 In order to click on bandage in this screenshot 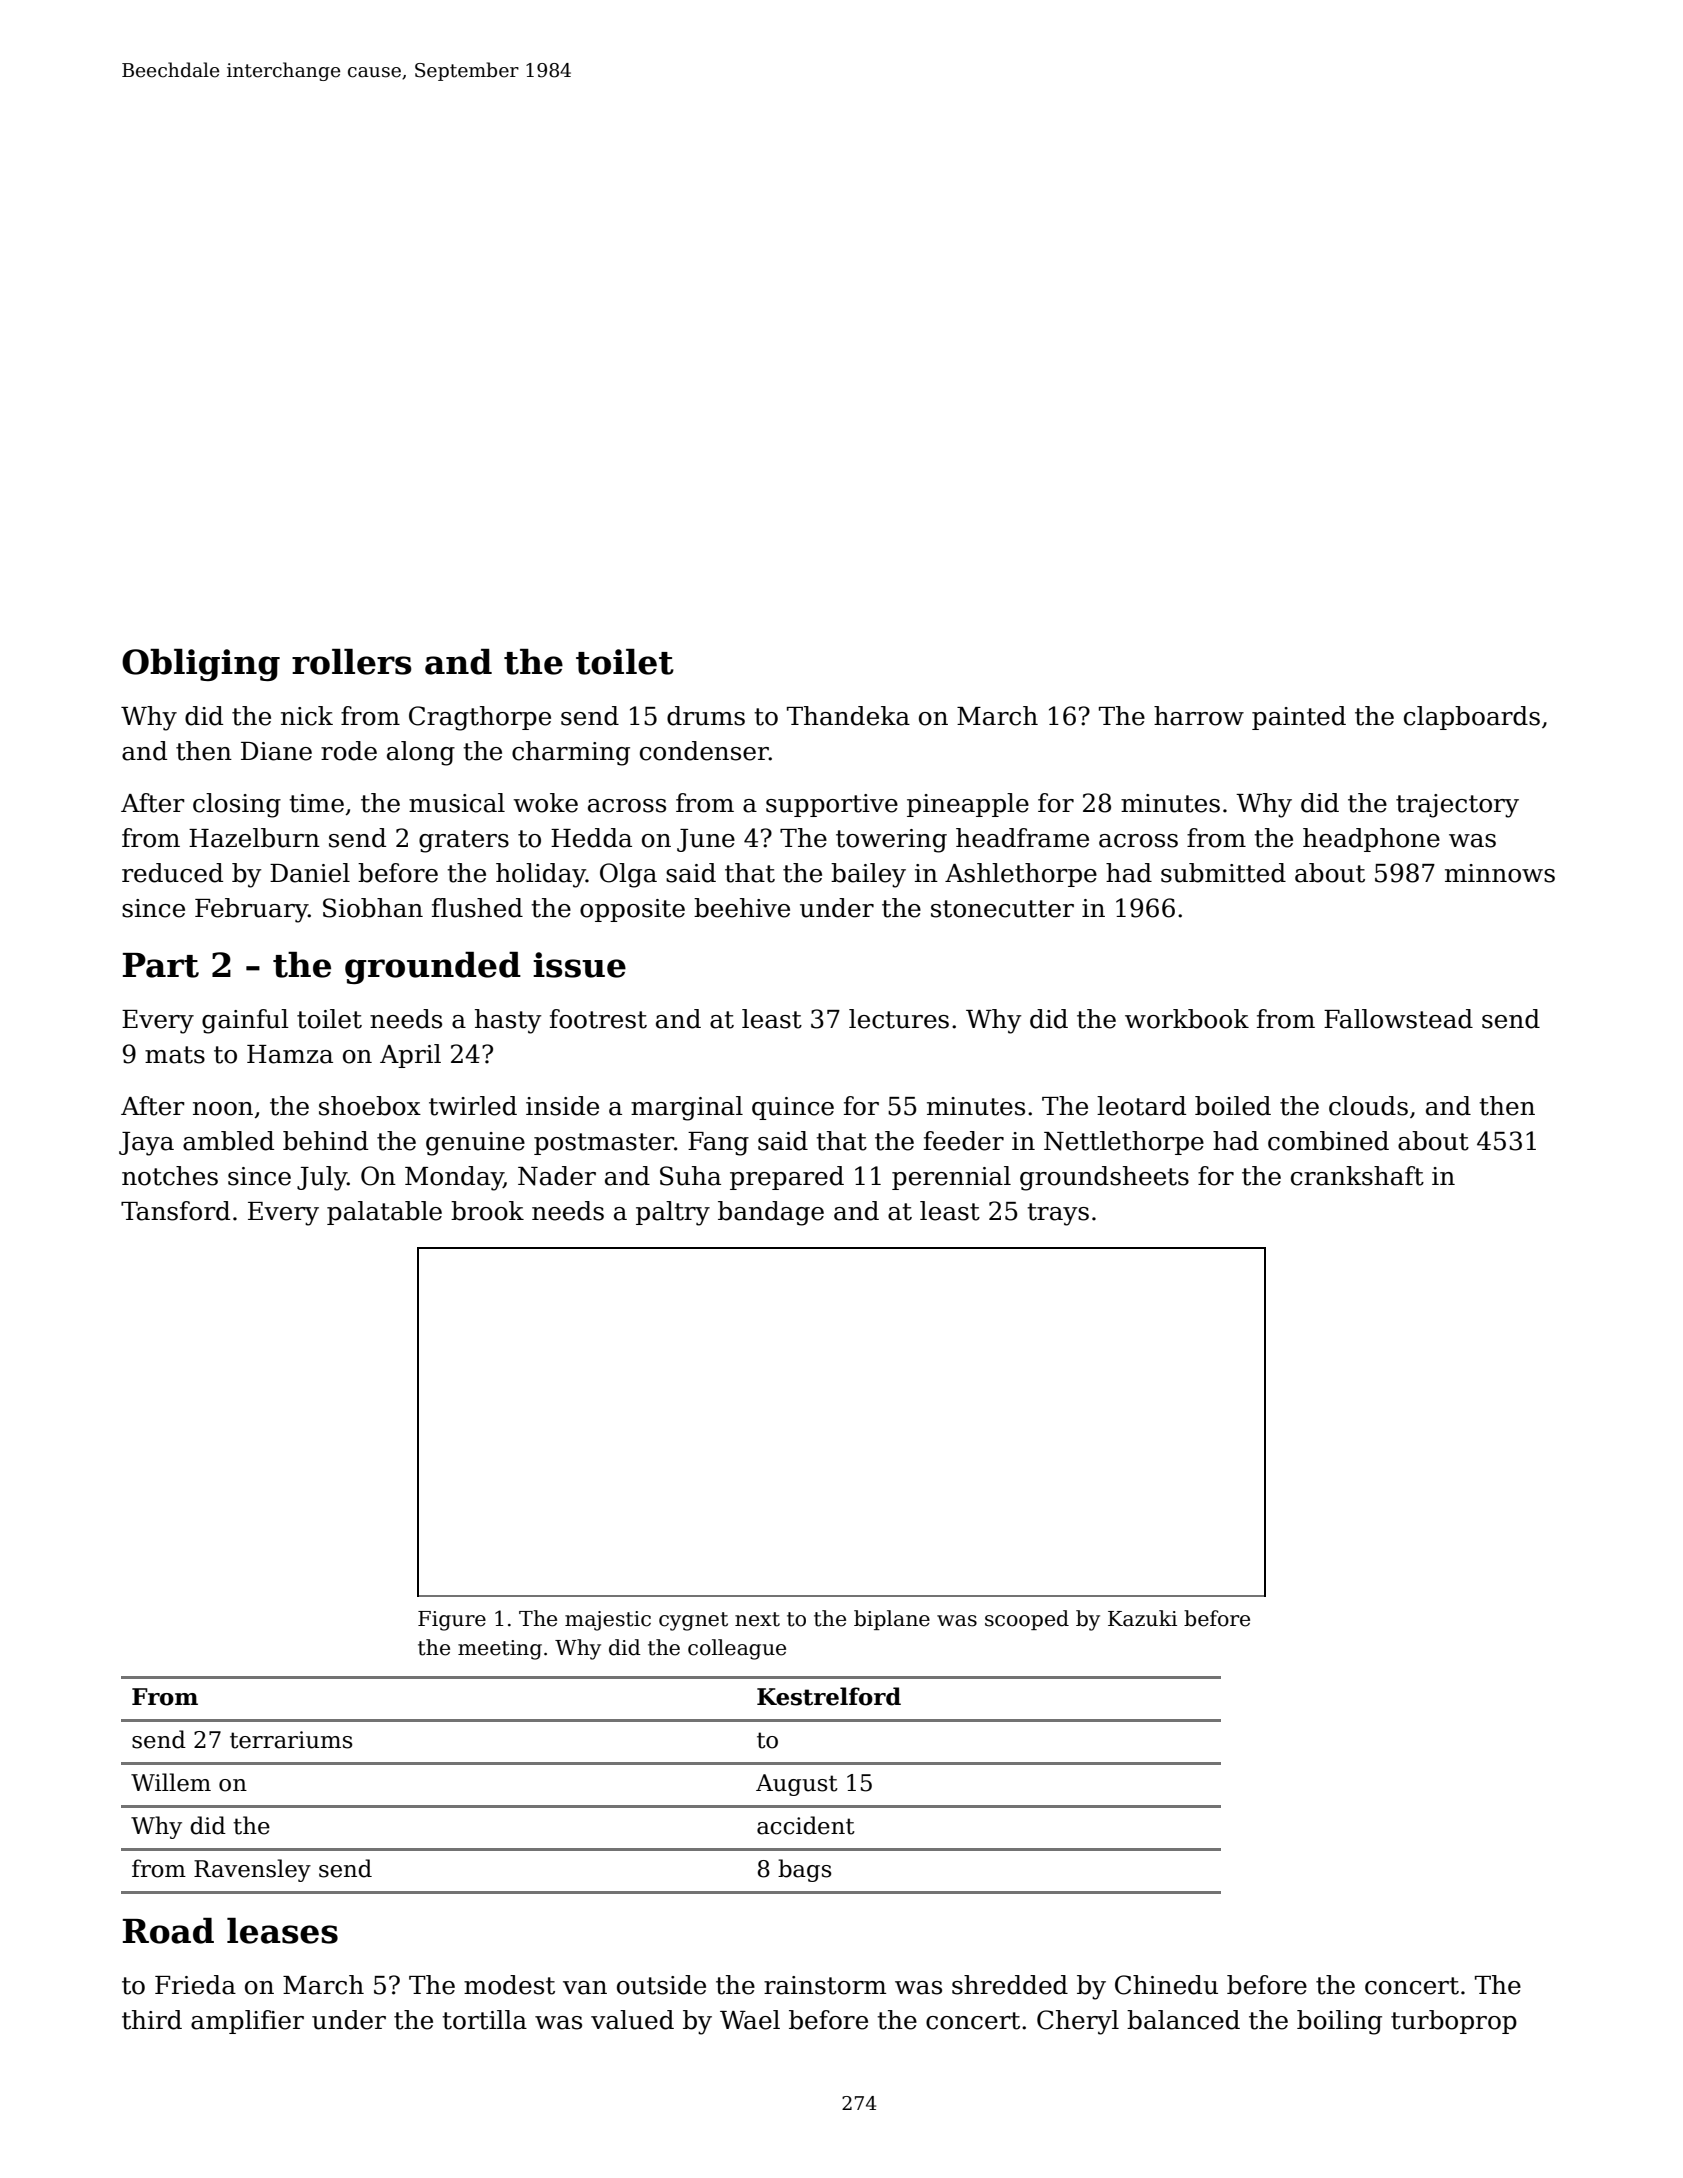, I will do `click(771, 1213)`.
